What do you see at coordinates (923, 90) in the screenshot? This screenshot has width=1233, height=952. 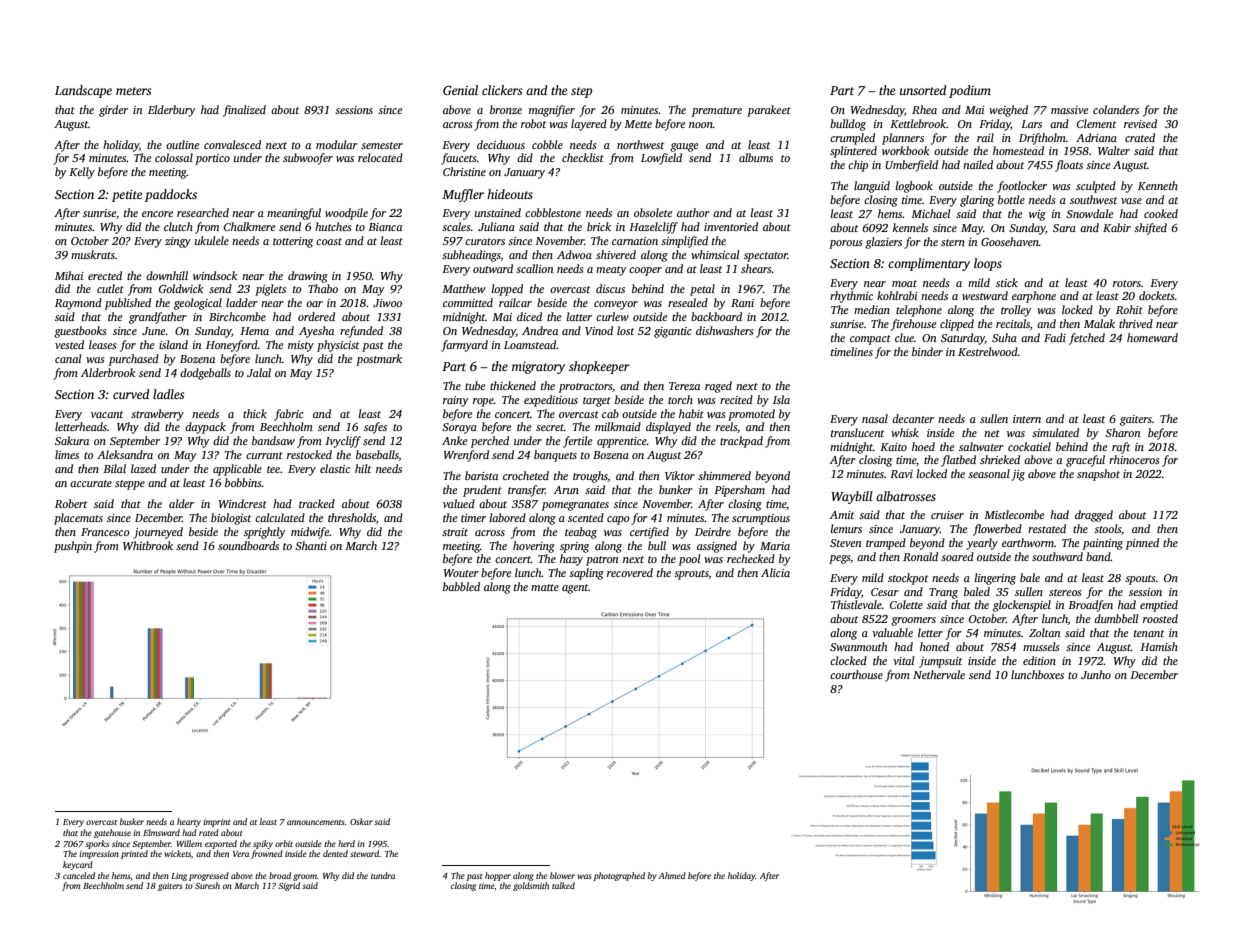 I see `unsorted` at bounding box center [923, 90].
